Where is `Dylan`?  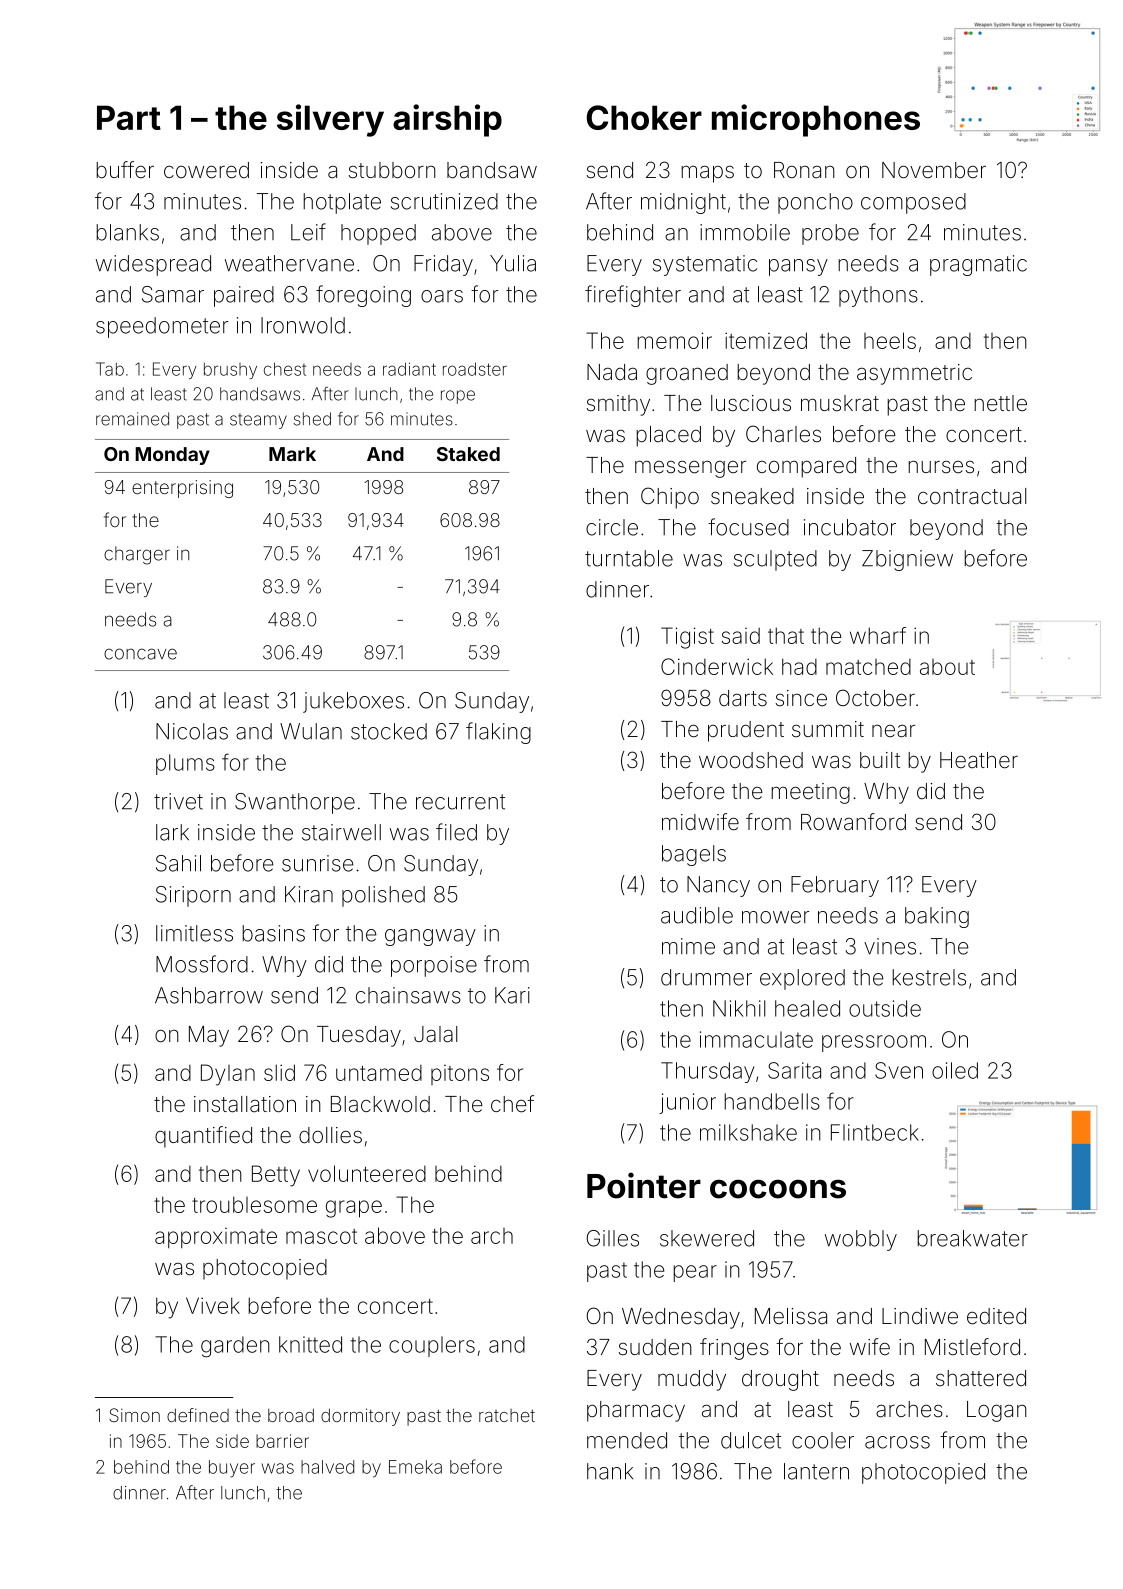 Dylan is located at coordinates (228, 1075).
